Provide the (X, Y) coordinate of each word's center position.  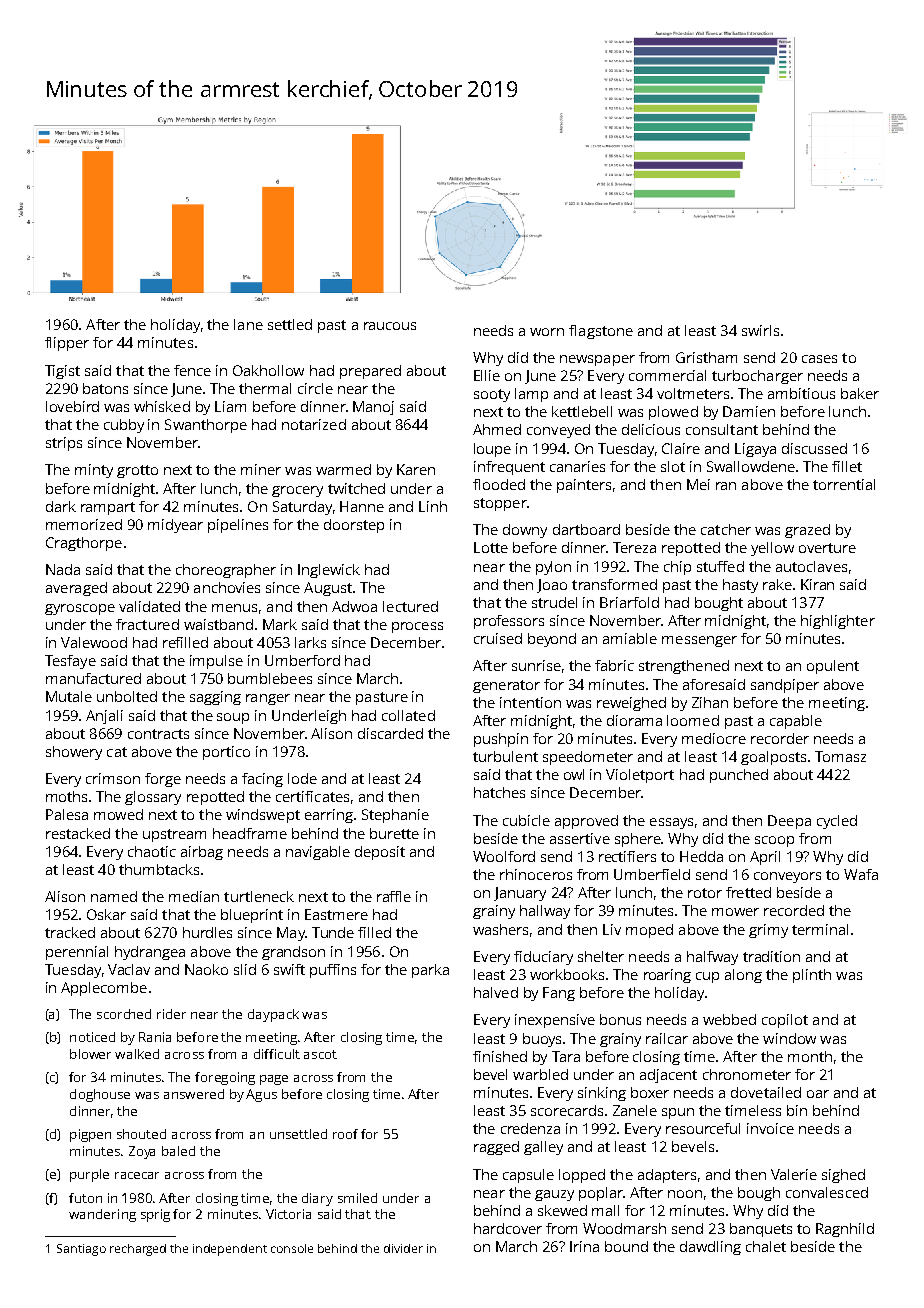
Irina (584, 1246)
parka (430, 971)
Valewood (94, 642)
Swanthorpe (206, 426)
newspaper (597, 360)
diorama (634, 720)
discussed (814, 448)
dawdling (710, 1248)
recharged (138, 1250)
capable (796, 722)
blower (90, 1054)
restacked (78, 833)
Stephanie (395, 816)
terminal (820, 929)
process (417, 627)
